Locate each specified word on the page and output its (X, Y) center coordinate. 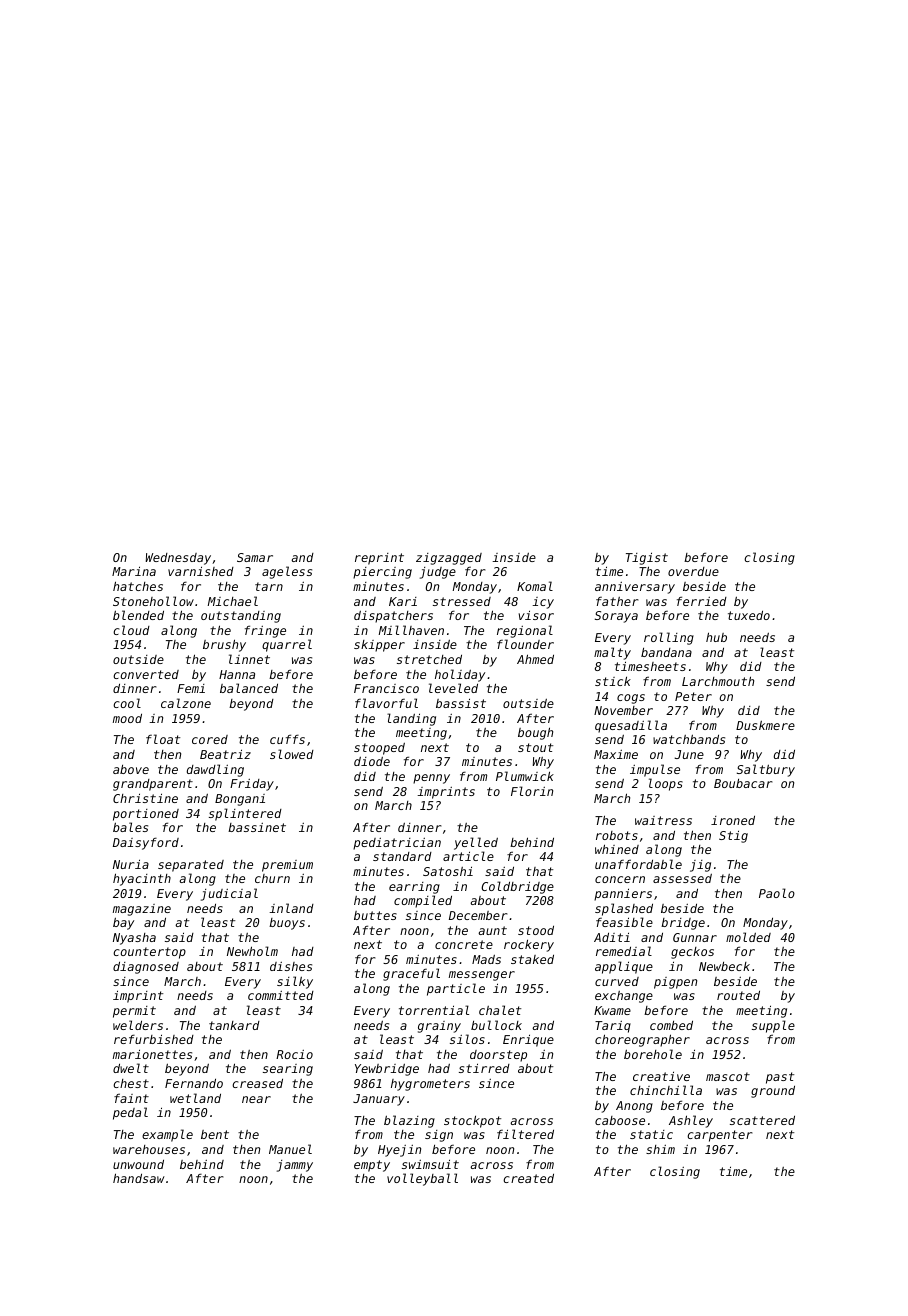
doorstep (498, 1056)
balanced (249, 688)
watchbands (689, 739)
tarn (269, 586)
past (780, 1078)
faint (131, 1098)
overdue (693, 571)
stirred (484, 1068)
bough (535, 733)
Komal (535, 586)
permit (134, 1012)
